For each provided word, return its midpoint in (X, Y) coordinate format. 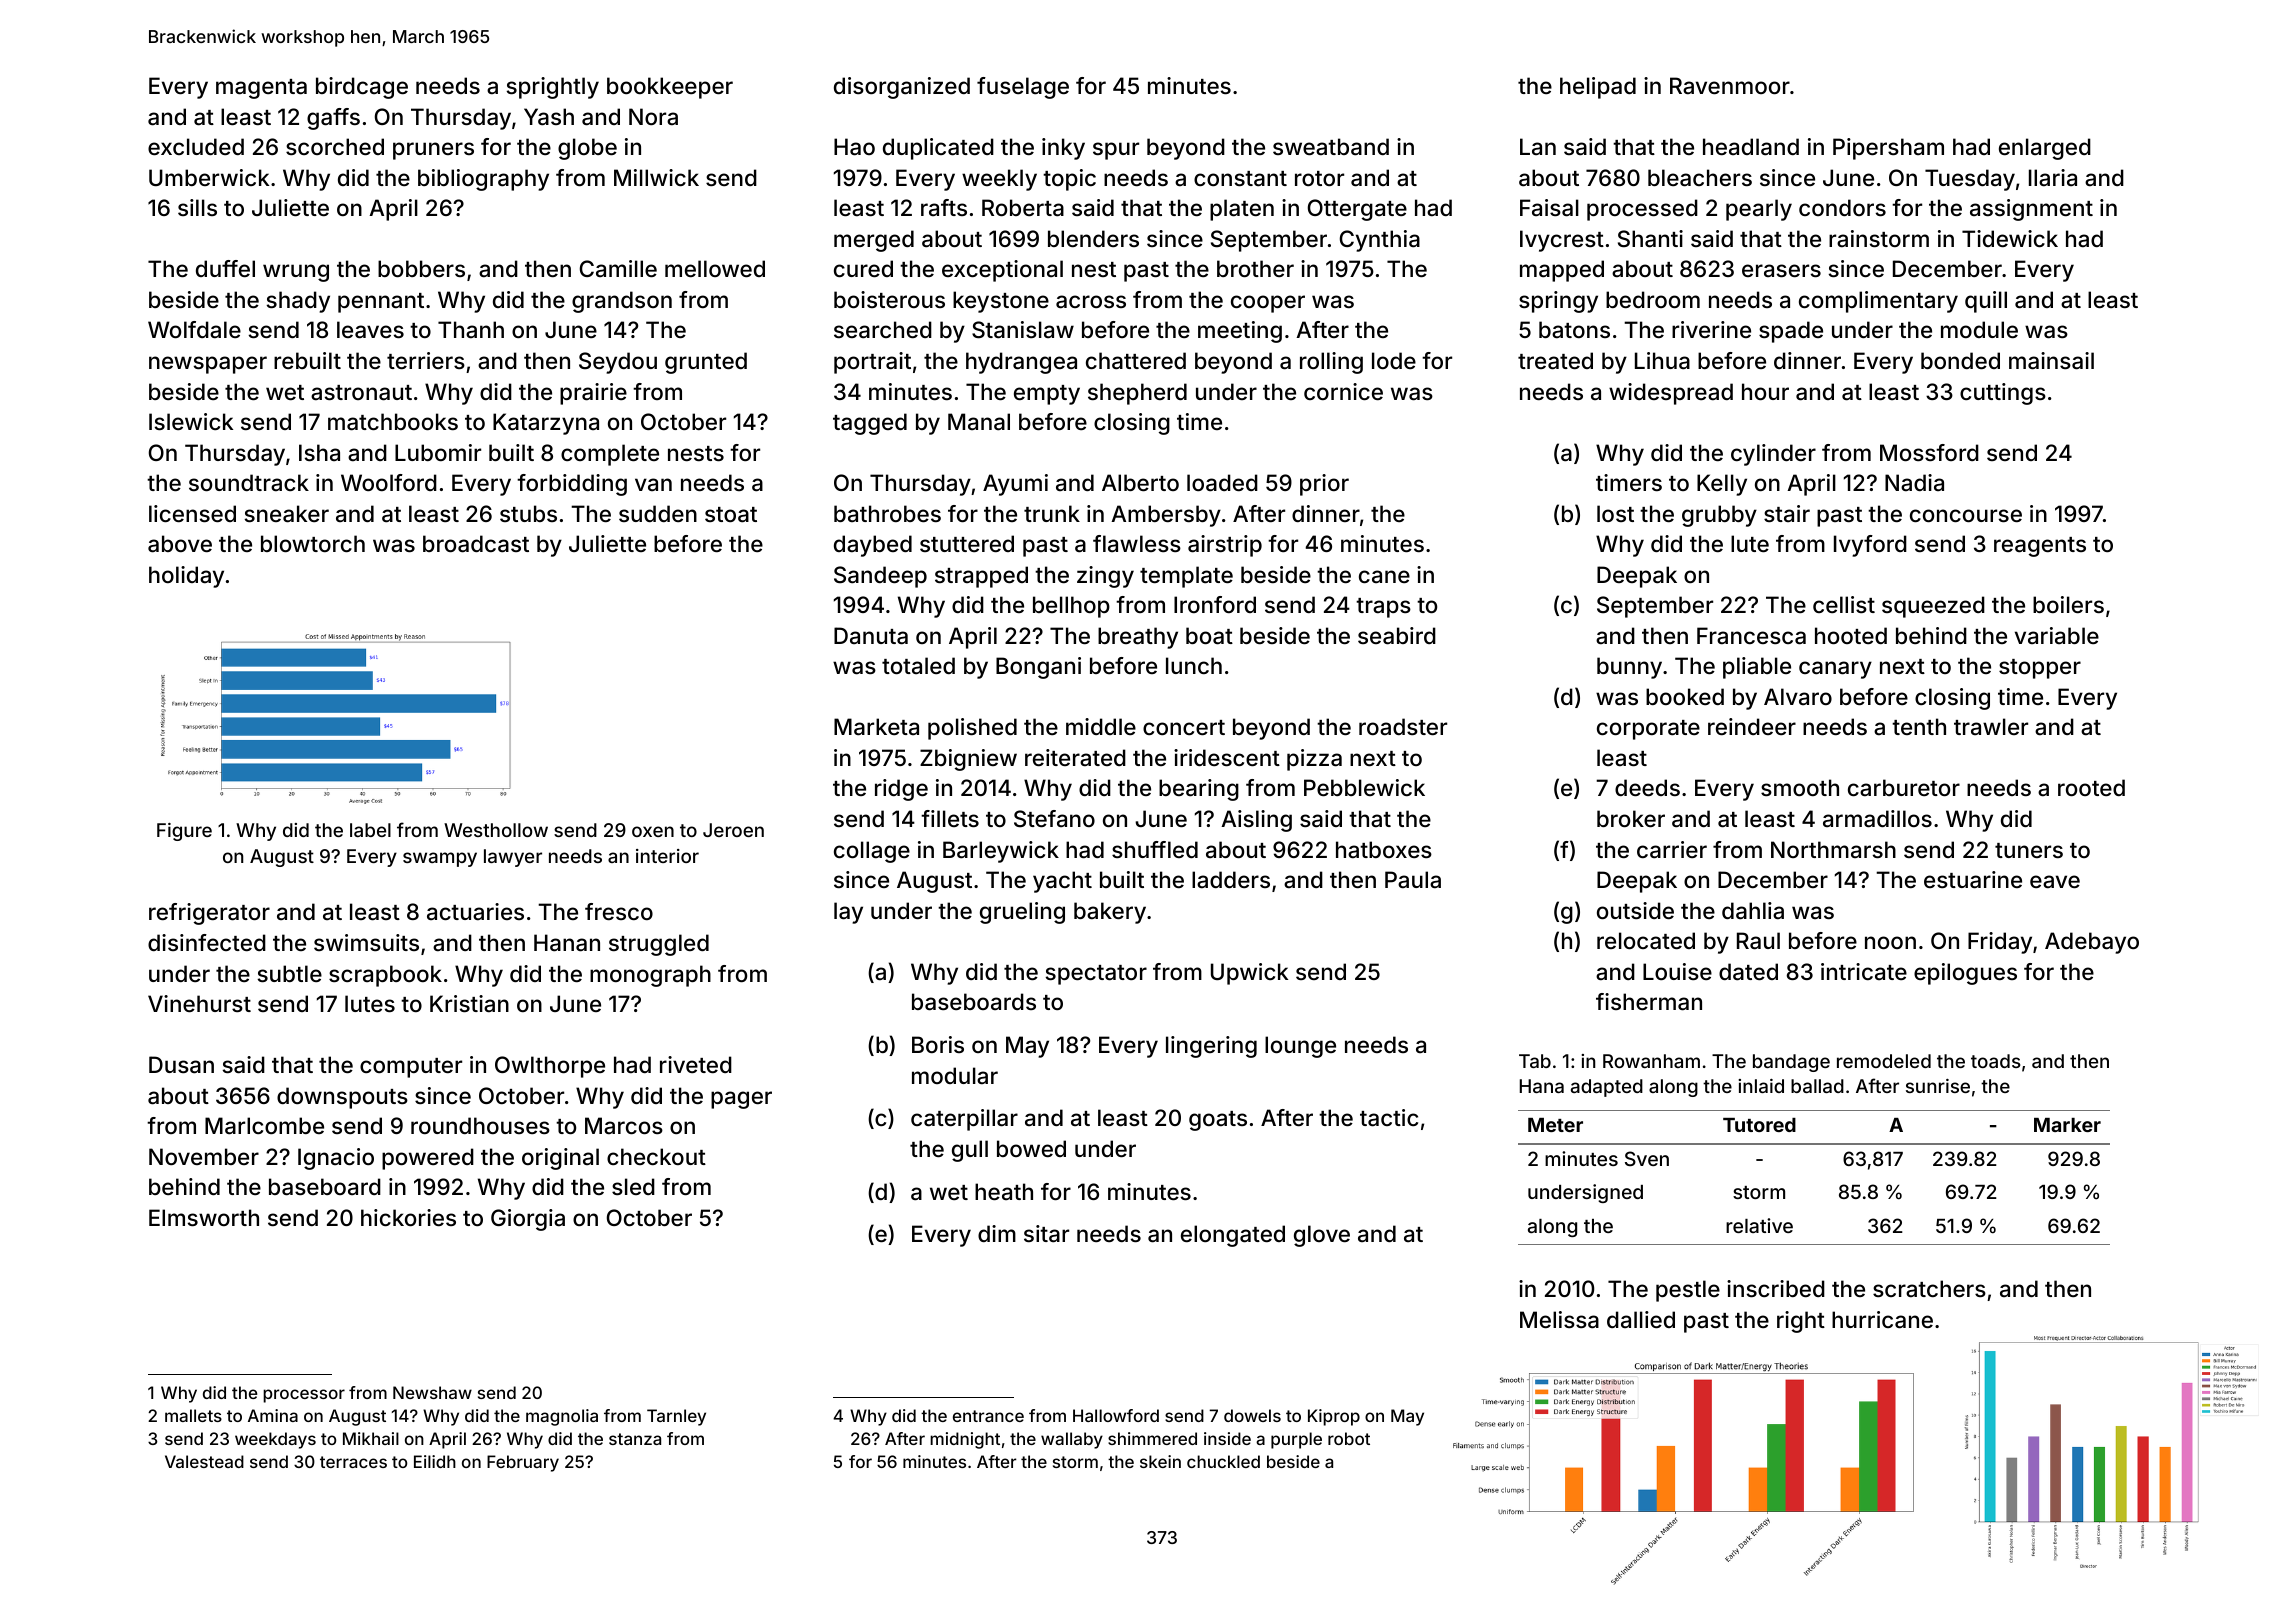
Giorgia (528, 1220)
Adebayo (2092, 943)
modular (955, 1076)
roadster (1403, 727)
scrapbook (385, 976)
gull (970, 1151)
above (180, 544)
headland (1751, 147)
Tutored (1759, 1125)
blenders (1093, 238)
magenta (261, 89)
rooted (2091, 787)
